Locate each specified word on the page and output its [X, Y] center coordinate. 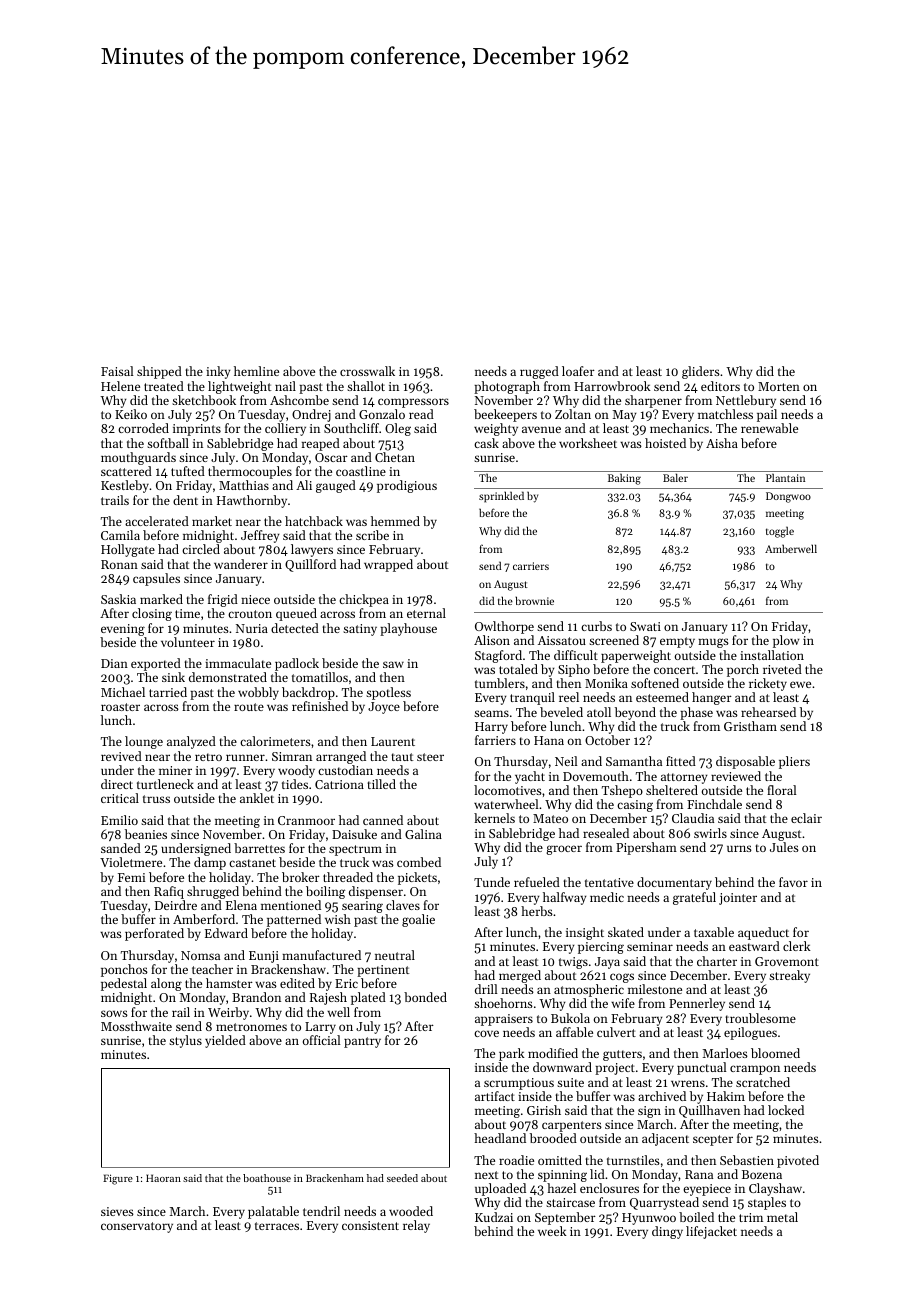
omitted [560, 1160]
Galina [423, 834]
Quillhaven [709, 1111]
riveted [782, 669]
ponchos [124, 970]
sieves [117, 1211]
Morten [779, 386]
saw [393, 664]
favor [793, 882]
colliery [285, 429]
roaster [120, 707]
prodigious [407, 486]
